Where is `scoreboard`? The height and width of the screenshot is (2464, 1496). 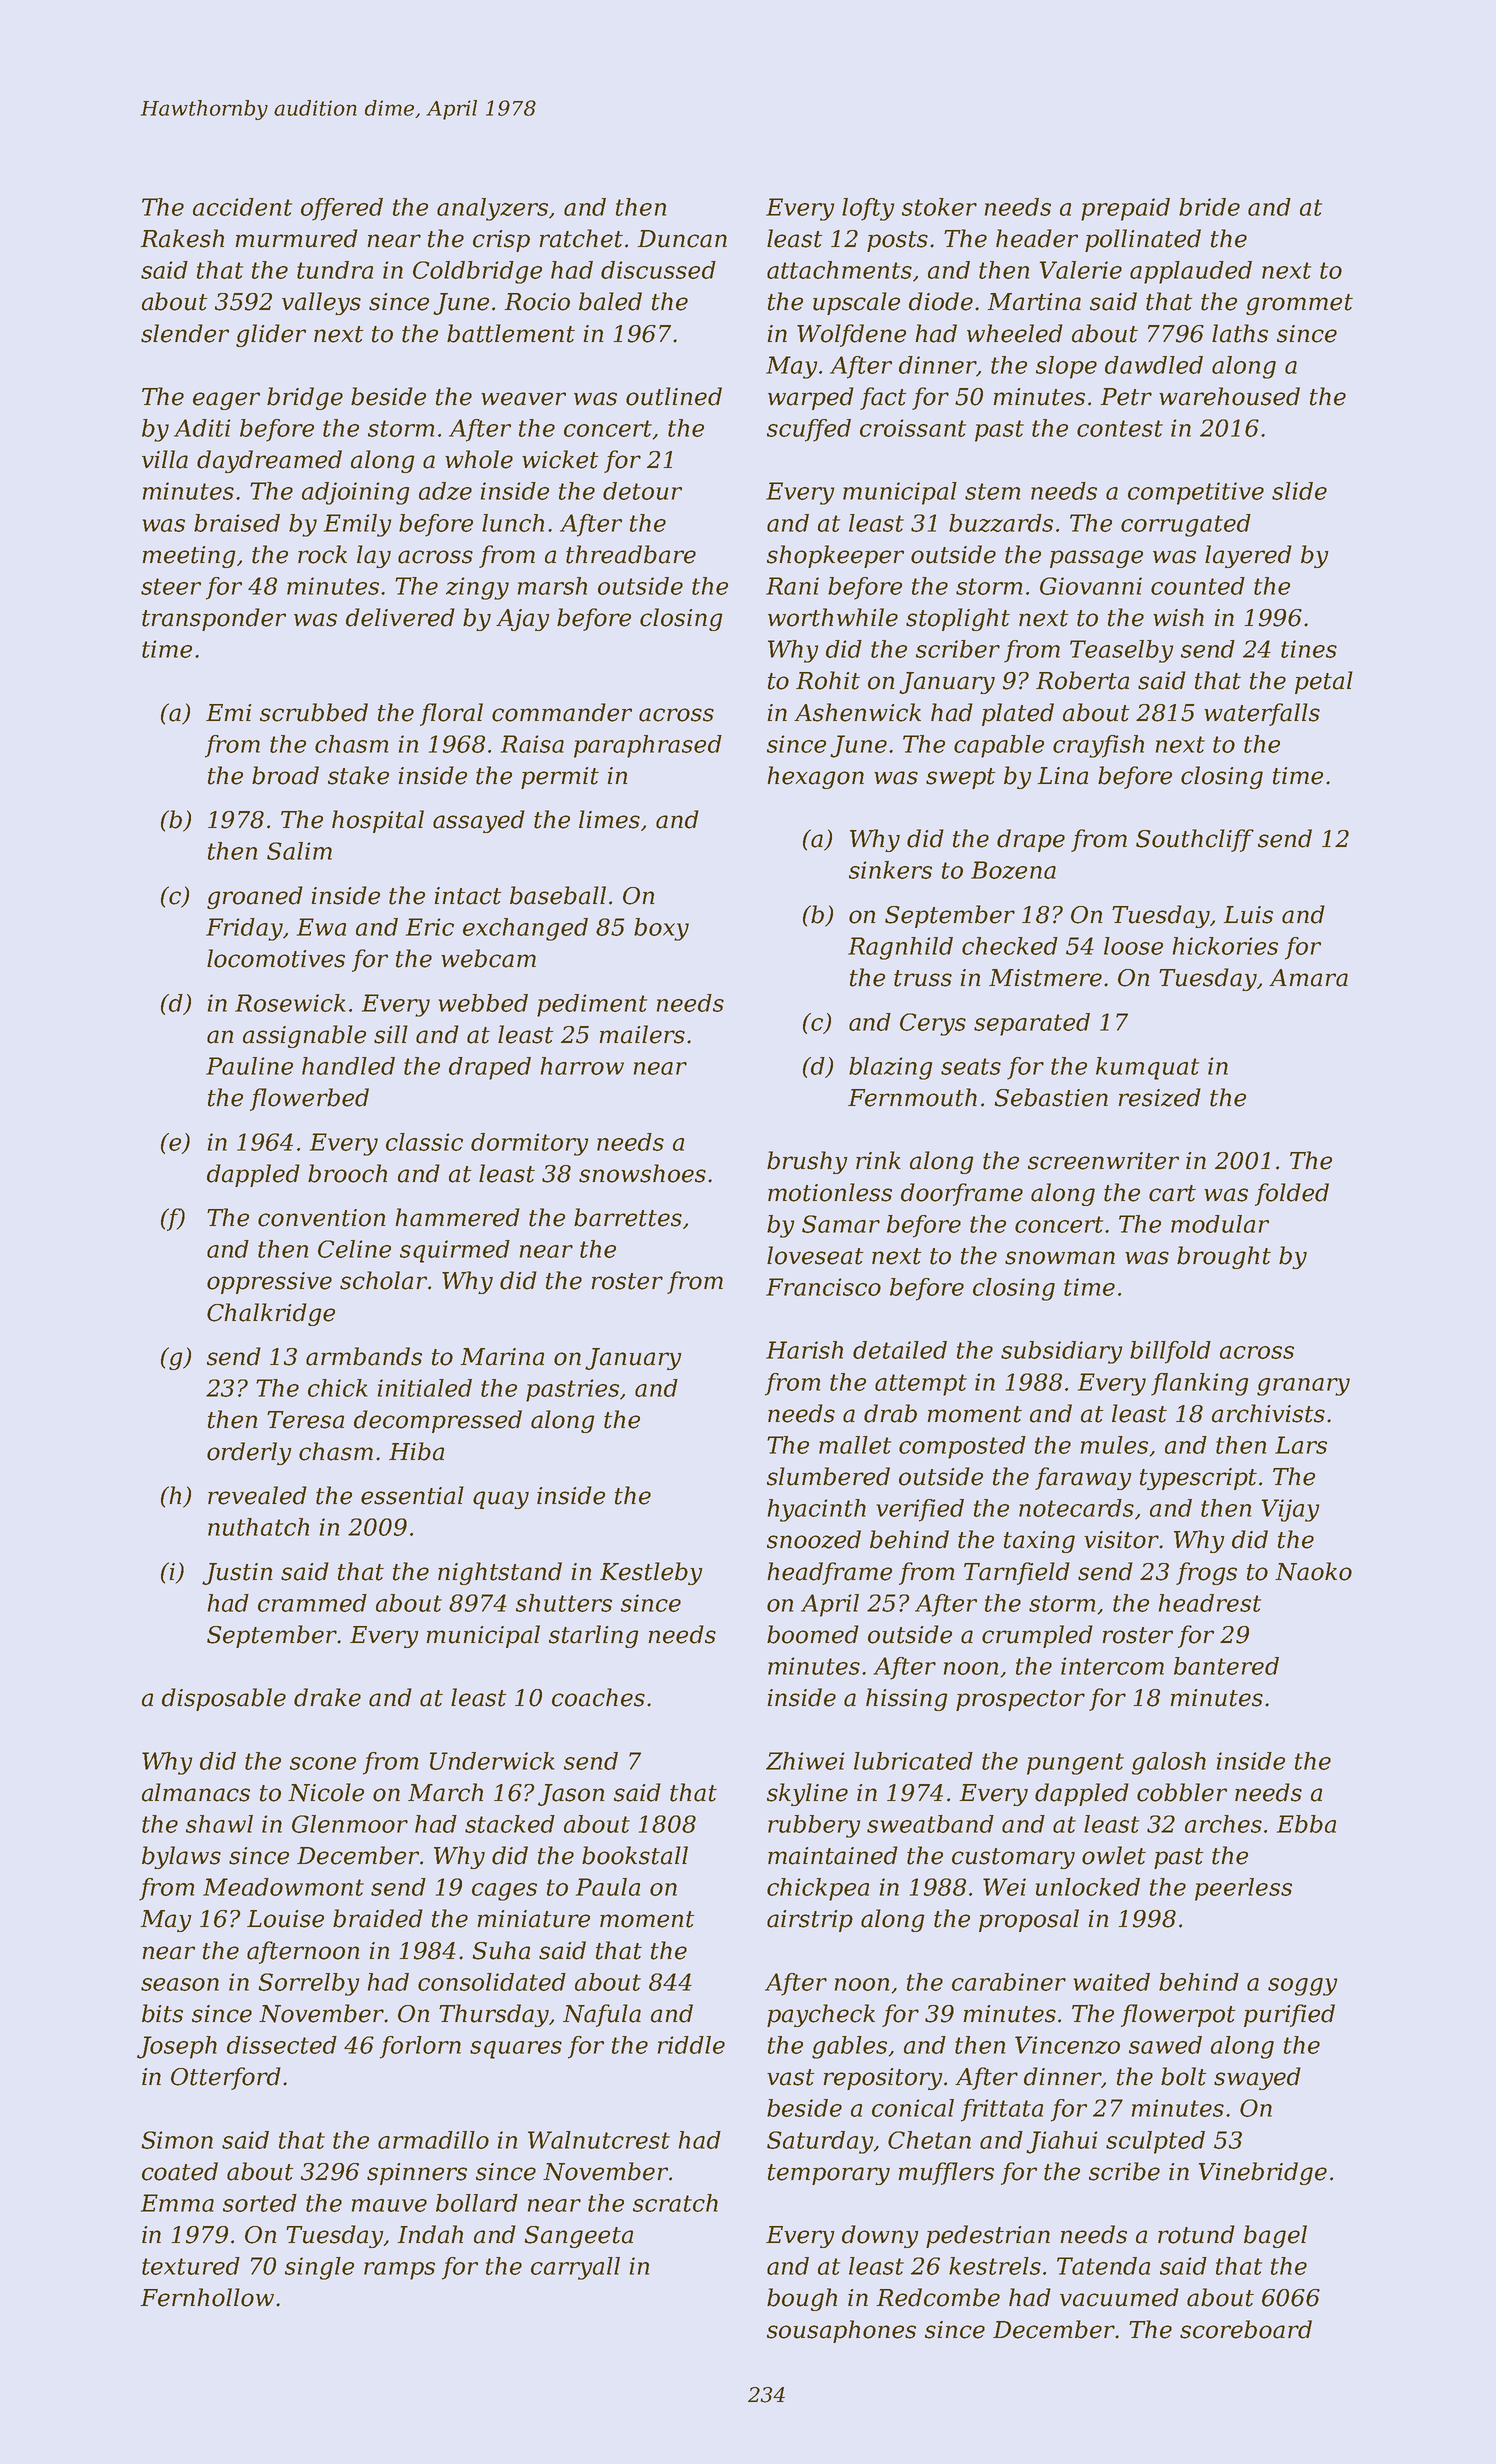 scoreboard is located at coordinates (1246, 2329).
